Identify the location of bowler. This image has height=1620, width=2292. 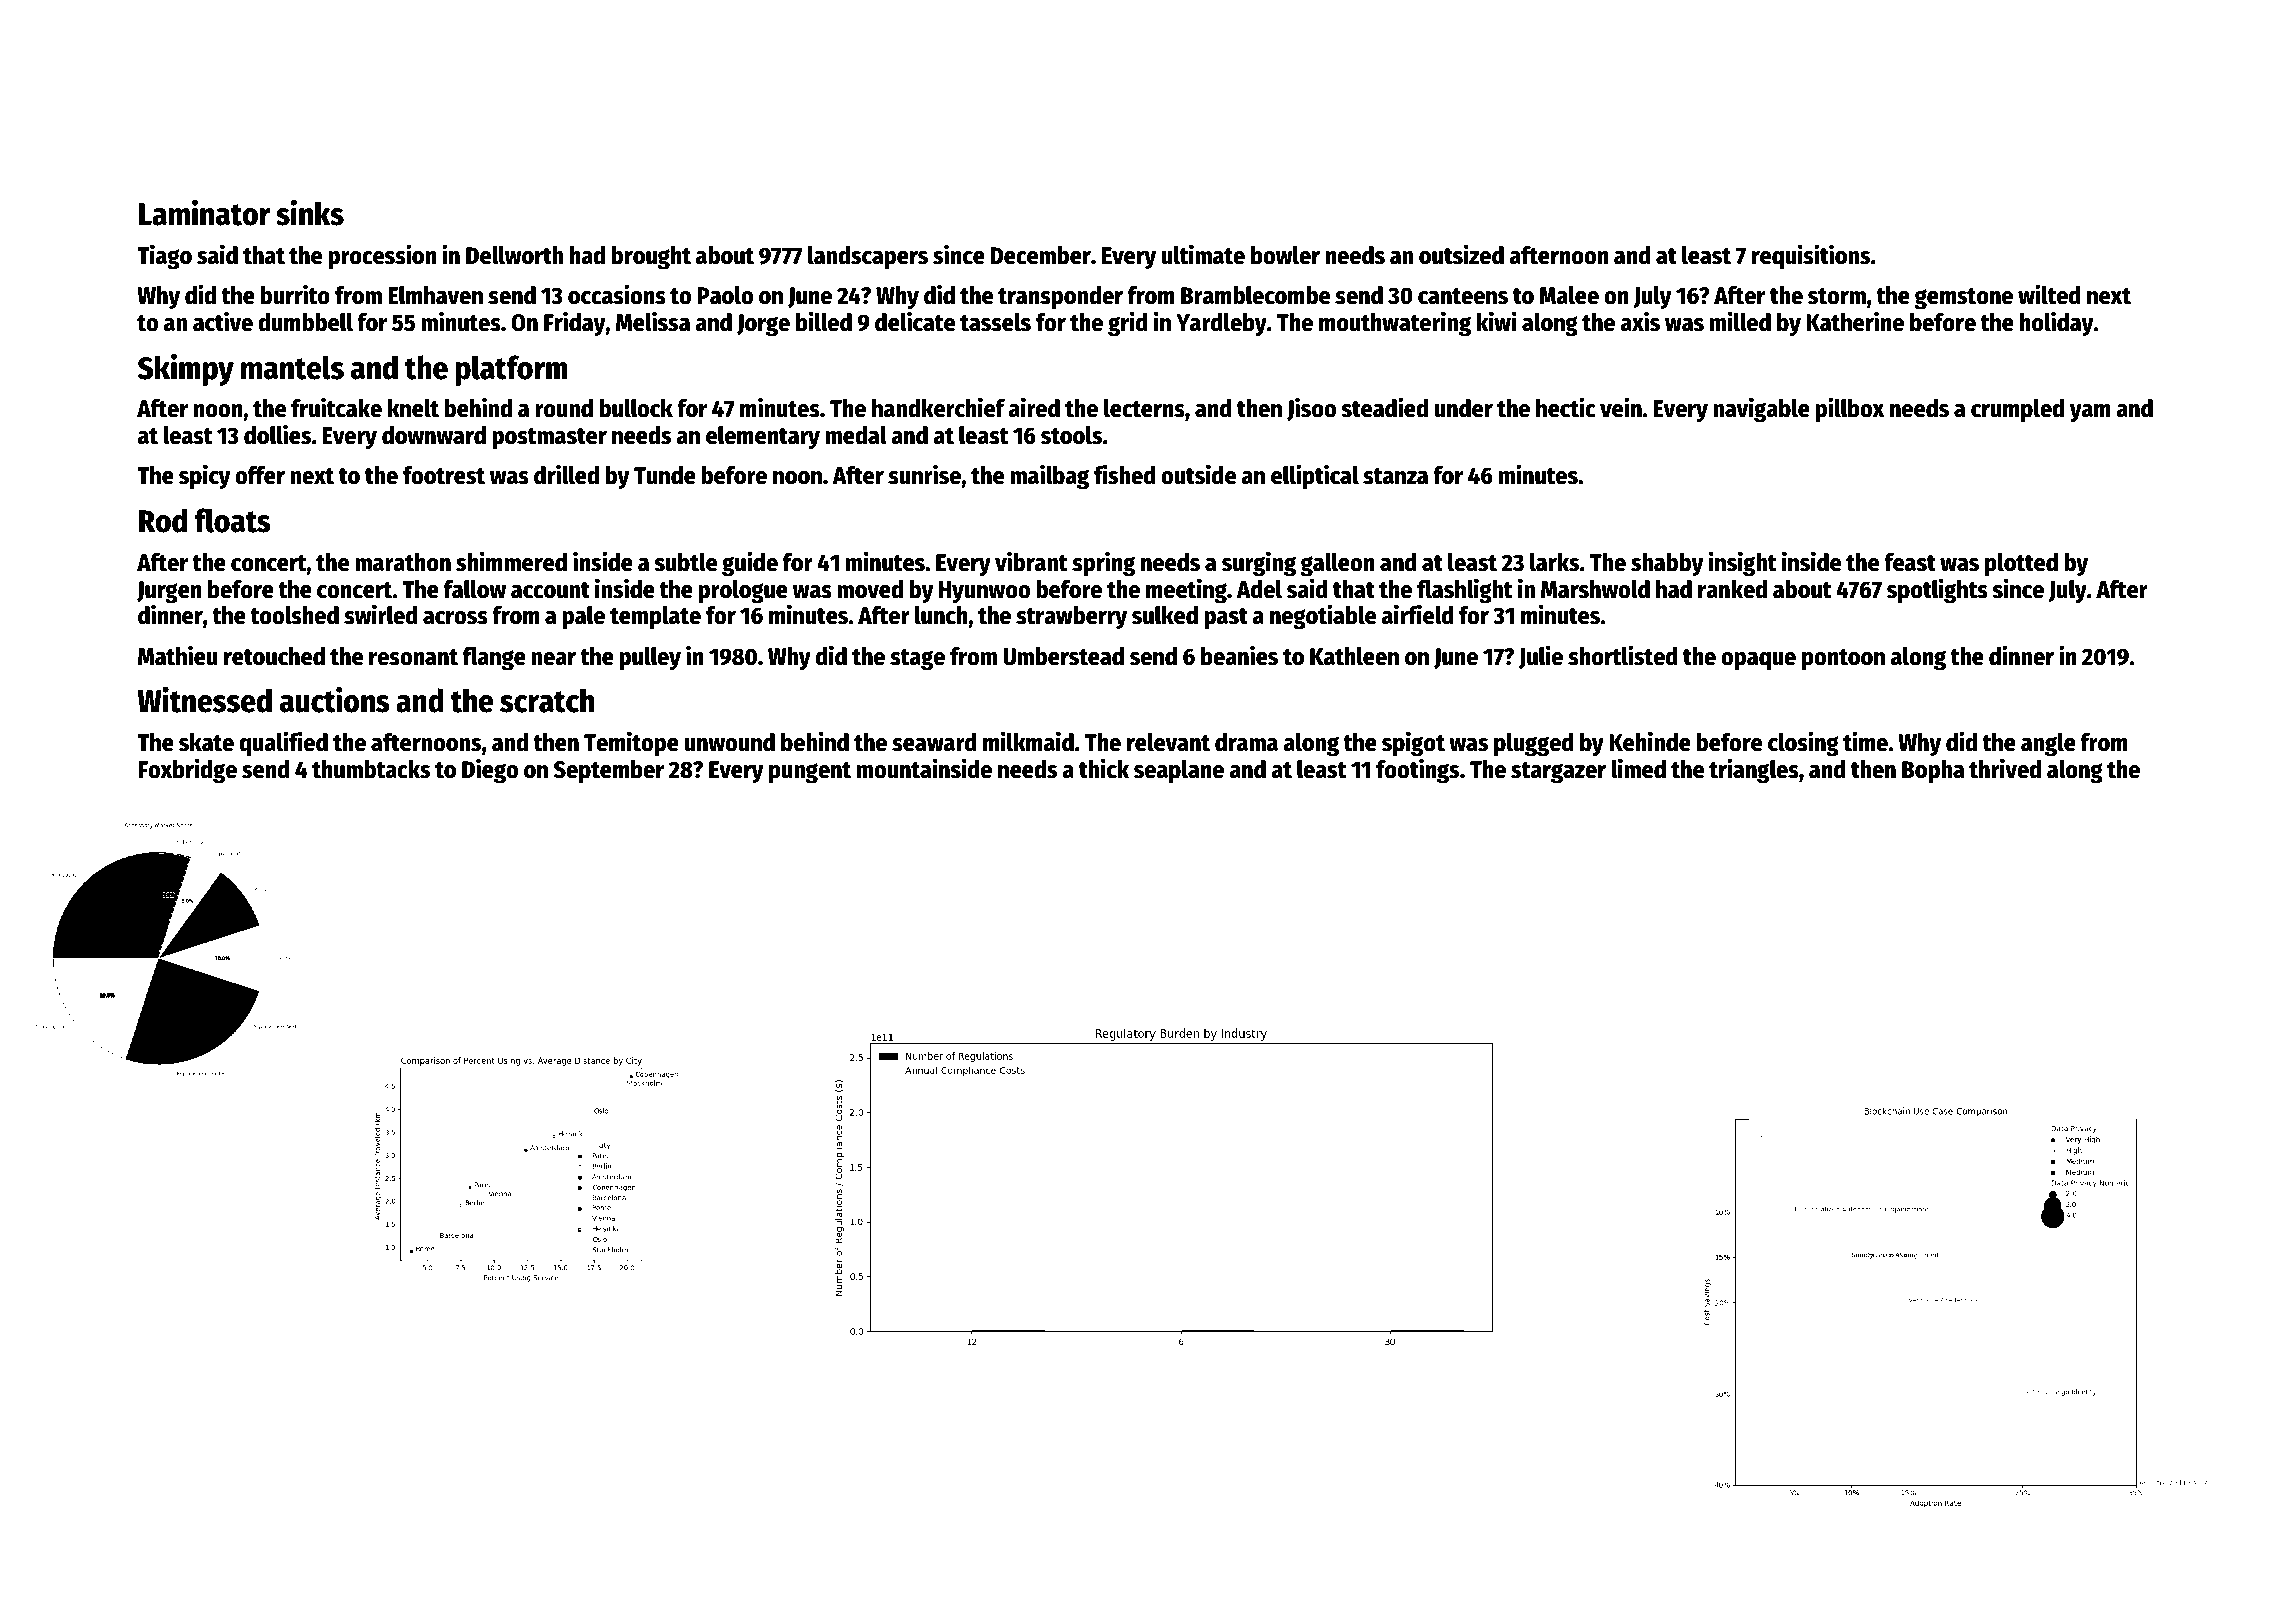
(1285, 255).
